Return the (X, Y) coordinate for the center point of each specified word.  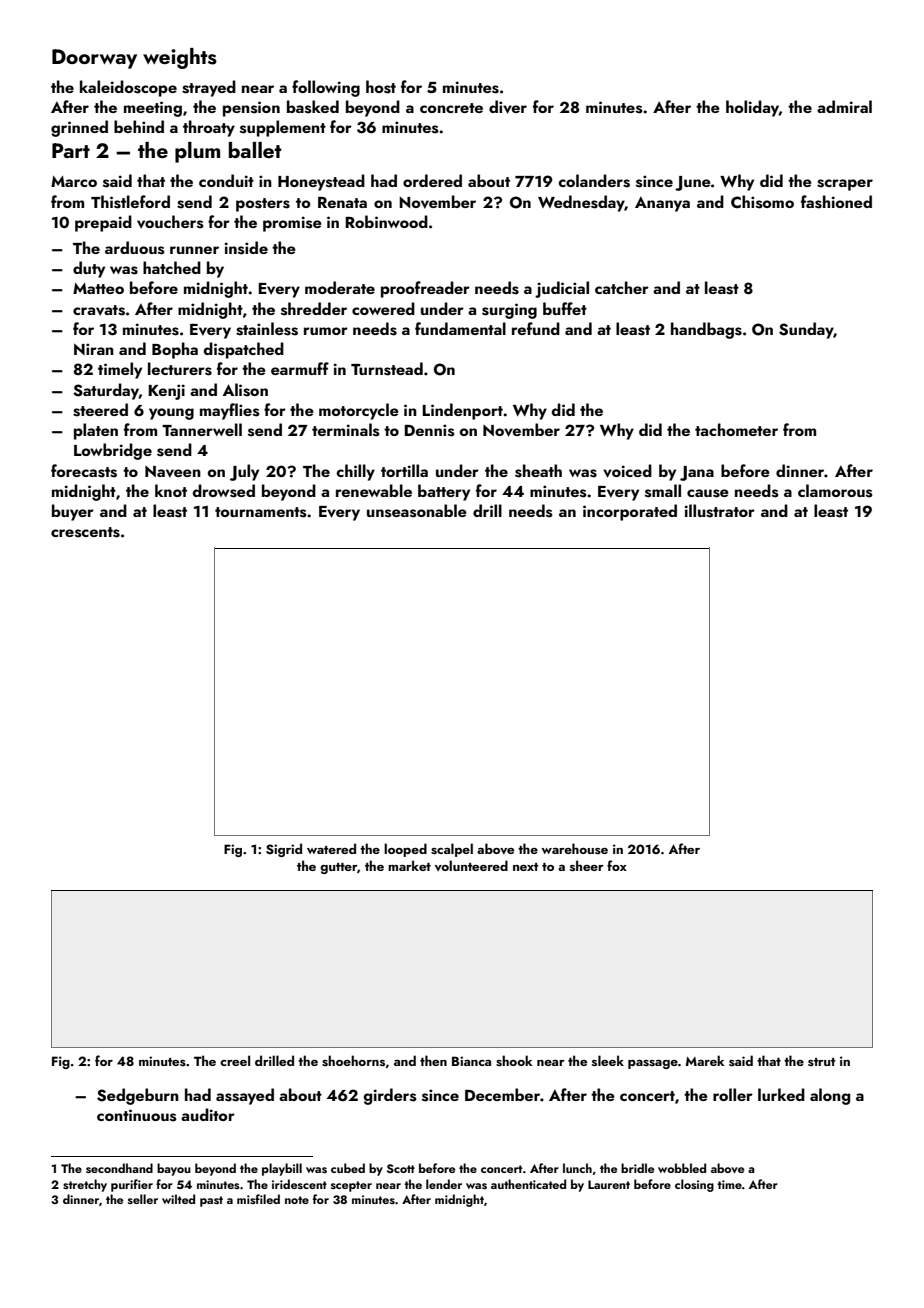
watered (331, 848)
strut (821, 1062)
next (525, 867)
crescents (85, 532)
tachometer (736, 429)
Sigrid (284, 850)
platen (96, 431)
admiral (844, 106)
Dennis (429, 430)
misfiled (258, 1199)
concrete (451, 108)
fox (617, 865)
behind (139, 126)
